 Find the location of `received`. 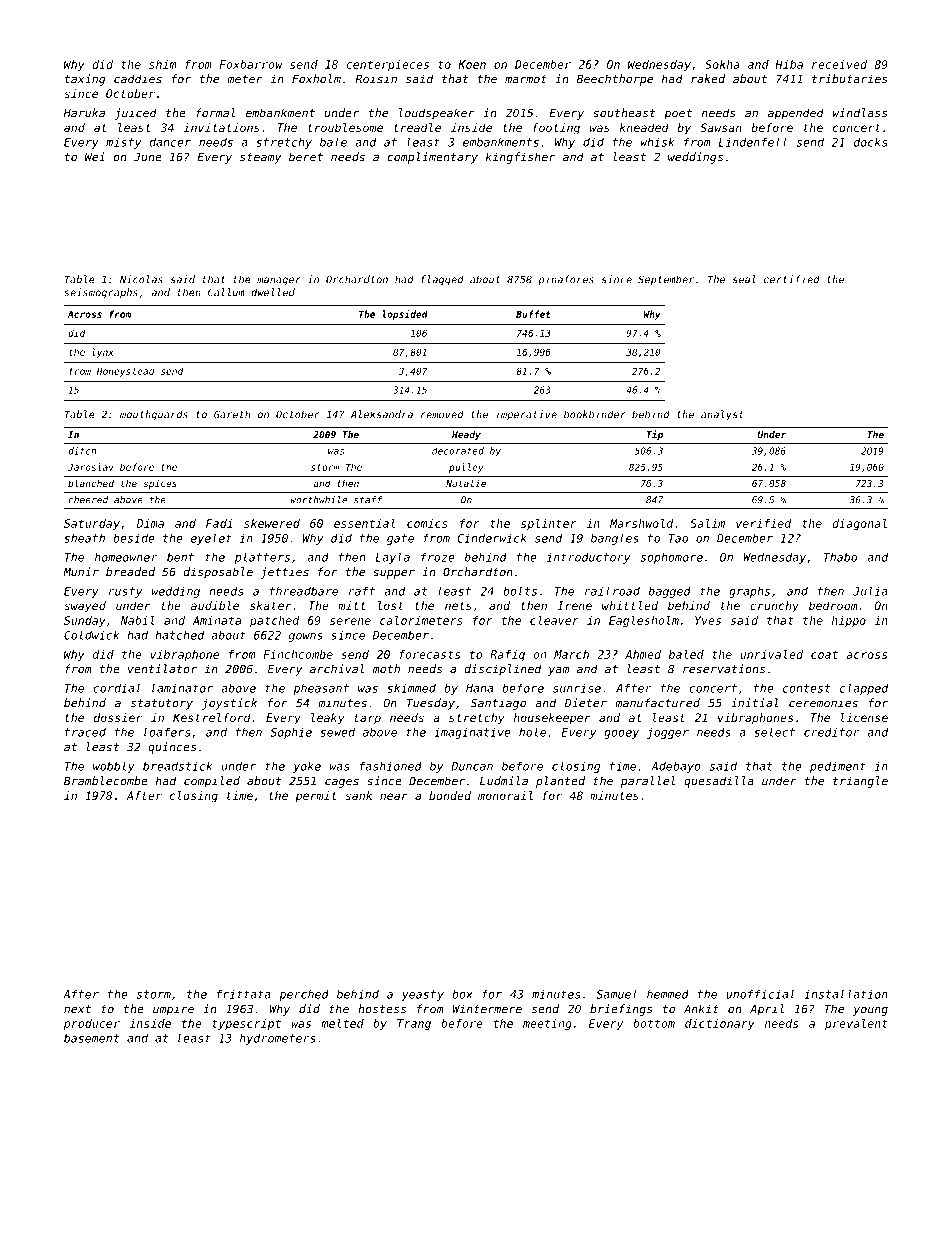

received is located at coordinates (839, 64).
